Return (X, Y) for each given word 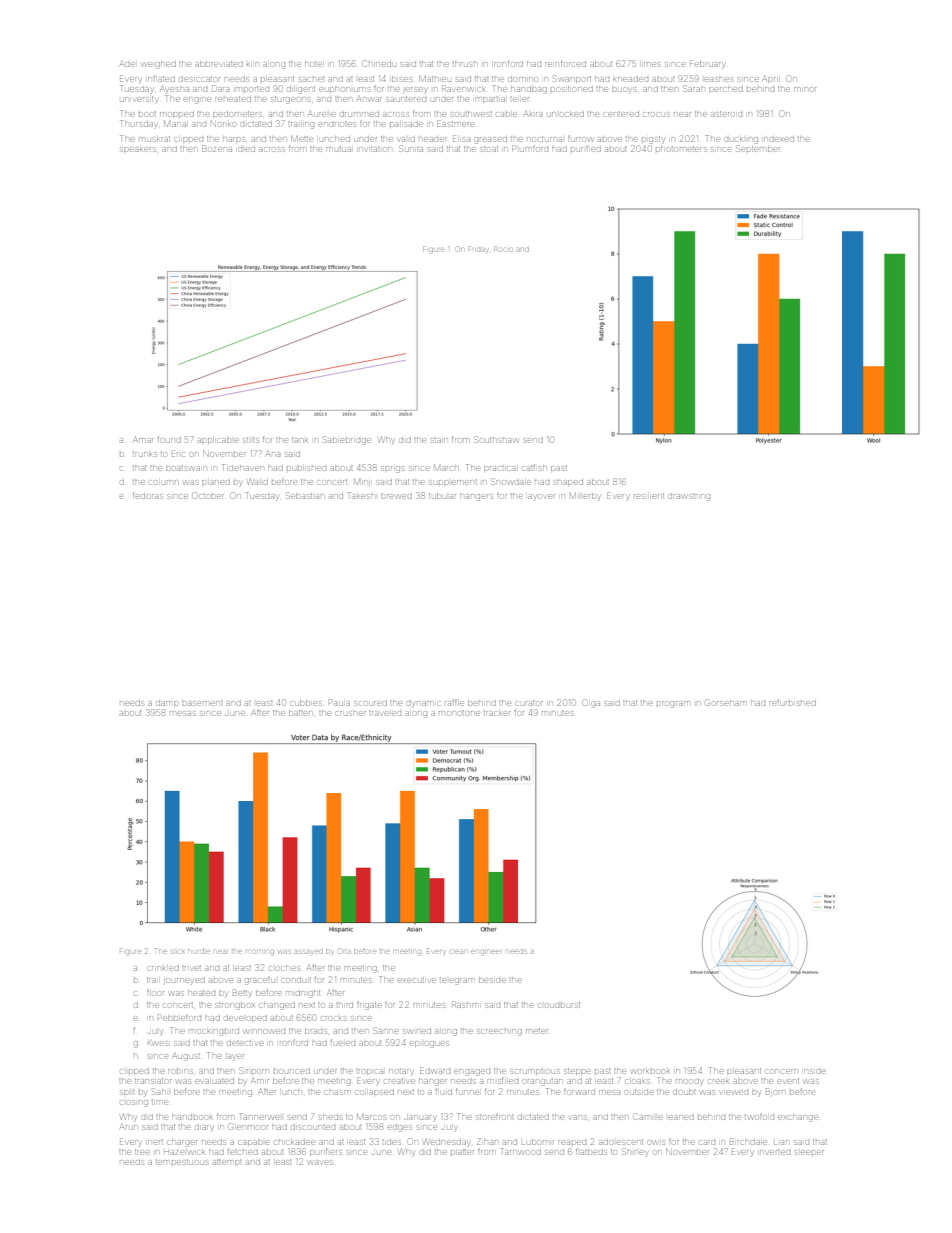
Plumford (530, 148)
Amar (143, 439)
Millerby (585, 496)
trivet (191, 968)
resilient (649, 496)
